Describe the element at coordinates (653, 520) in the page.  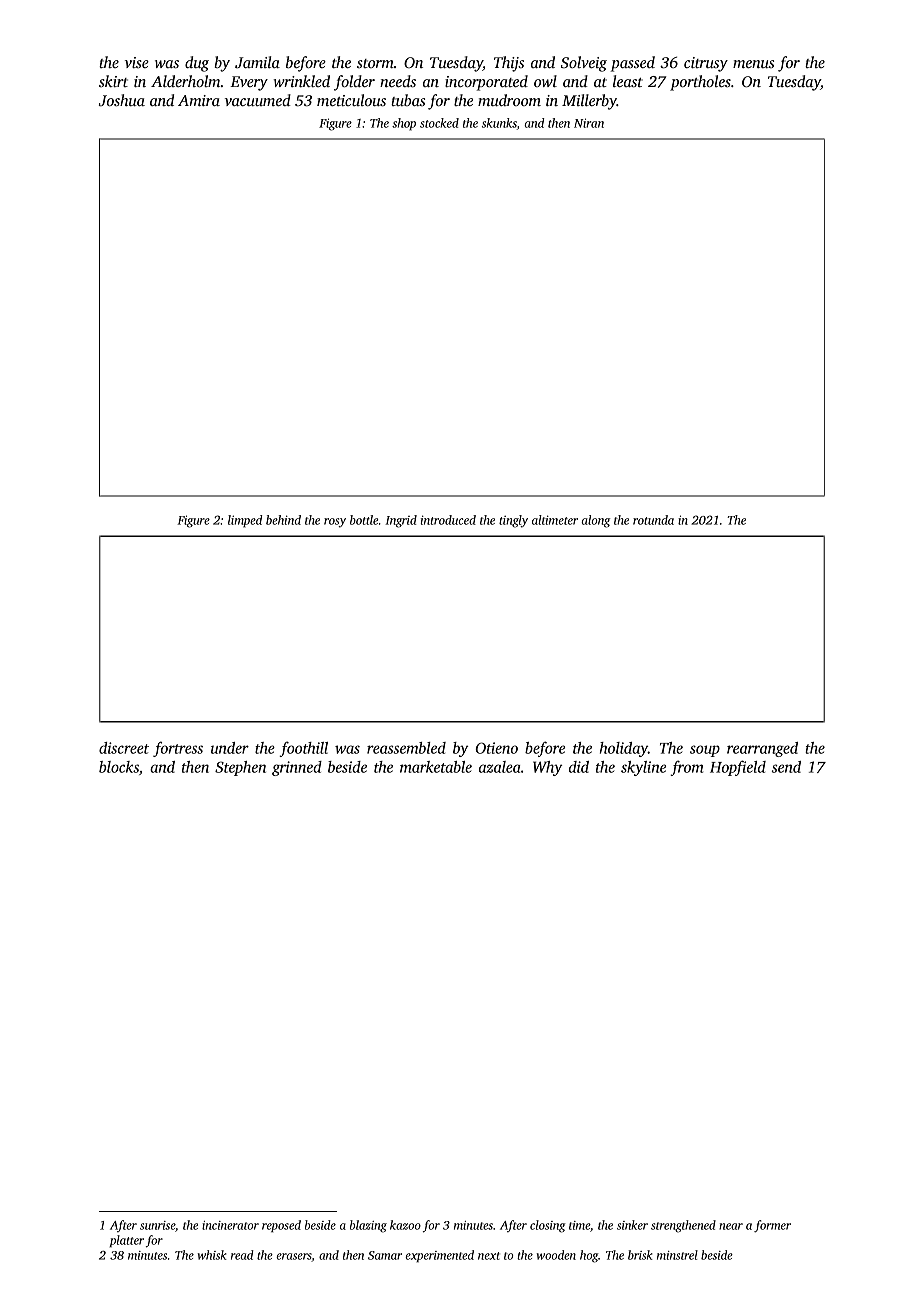
I see `rotunda` at that location.
